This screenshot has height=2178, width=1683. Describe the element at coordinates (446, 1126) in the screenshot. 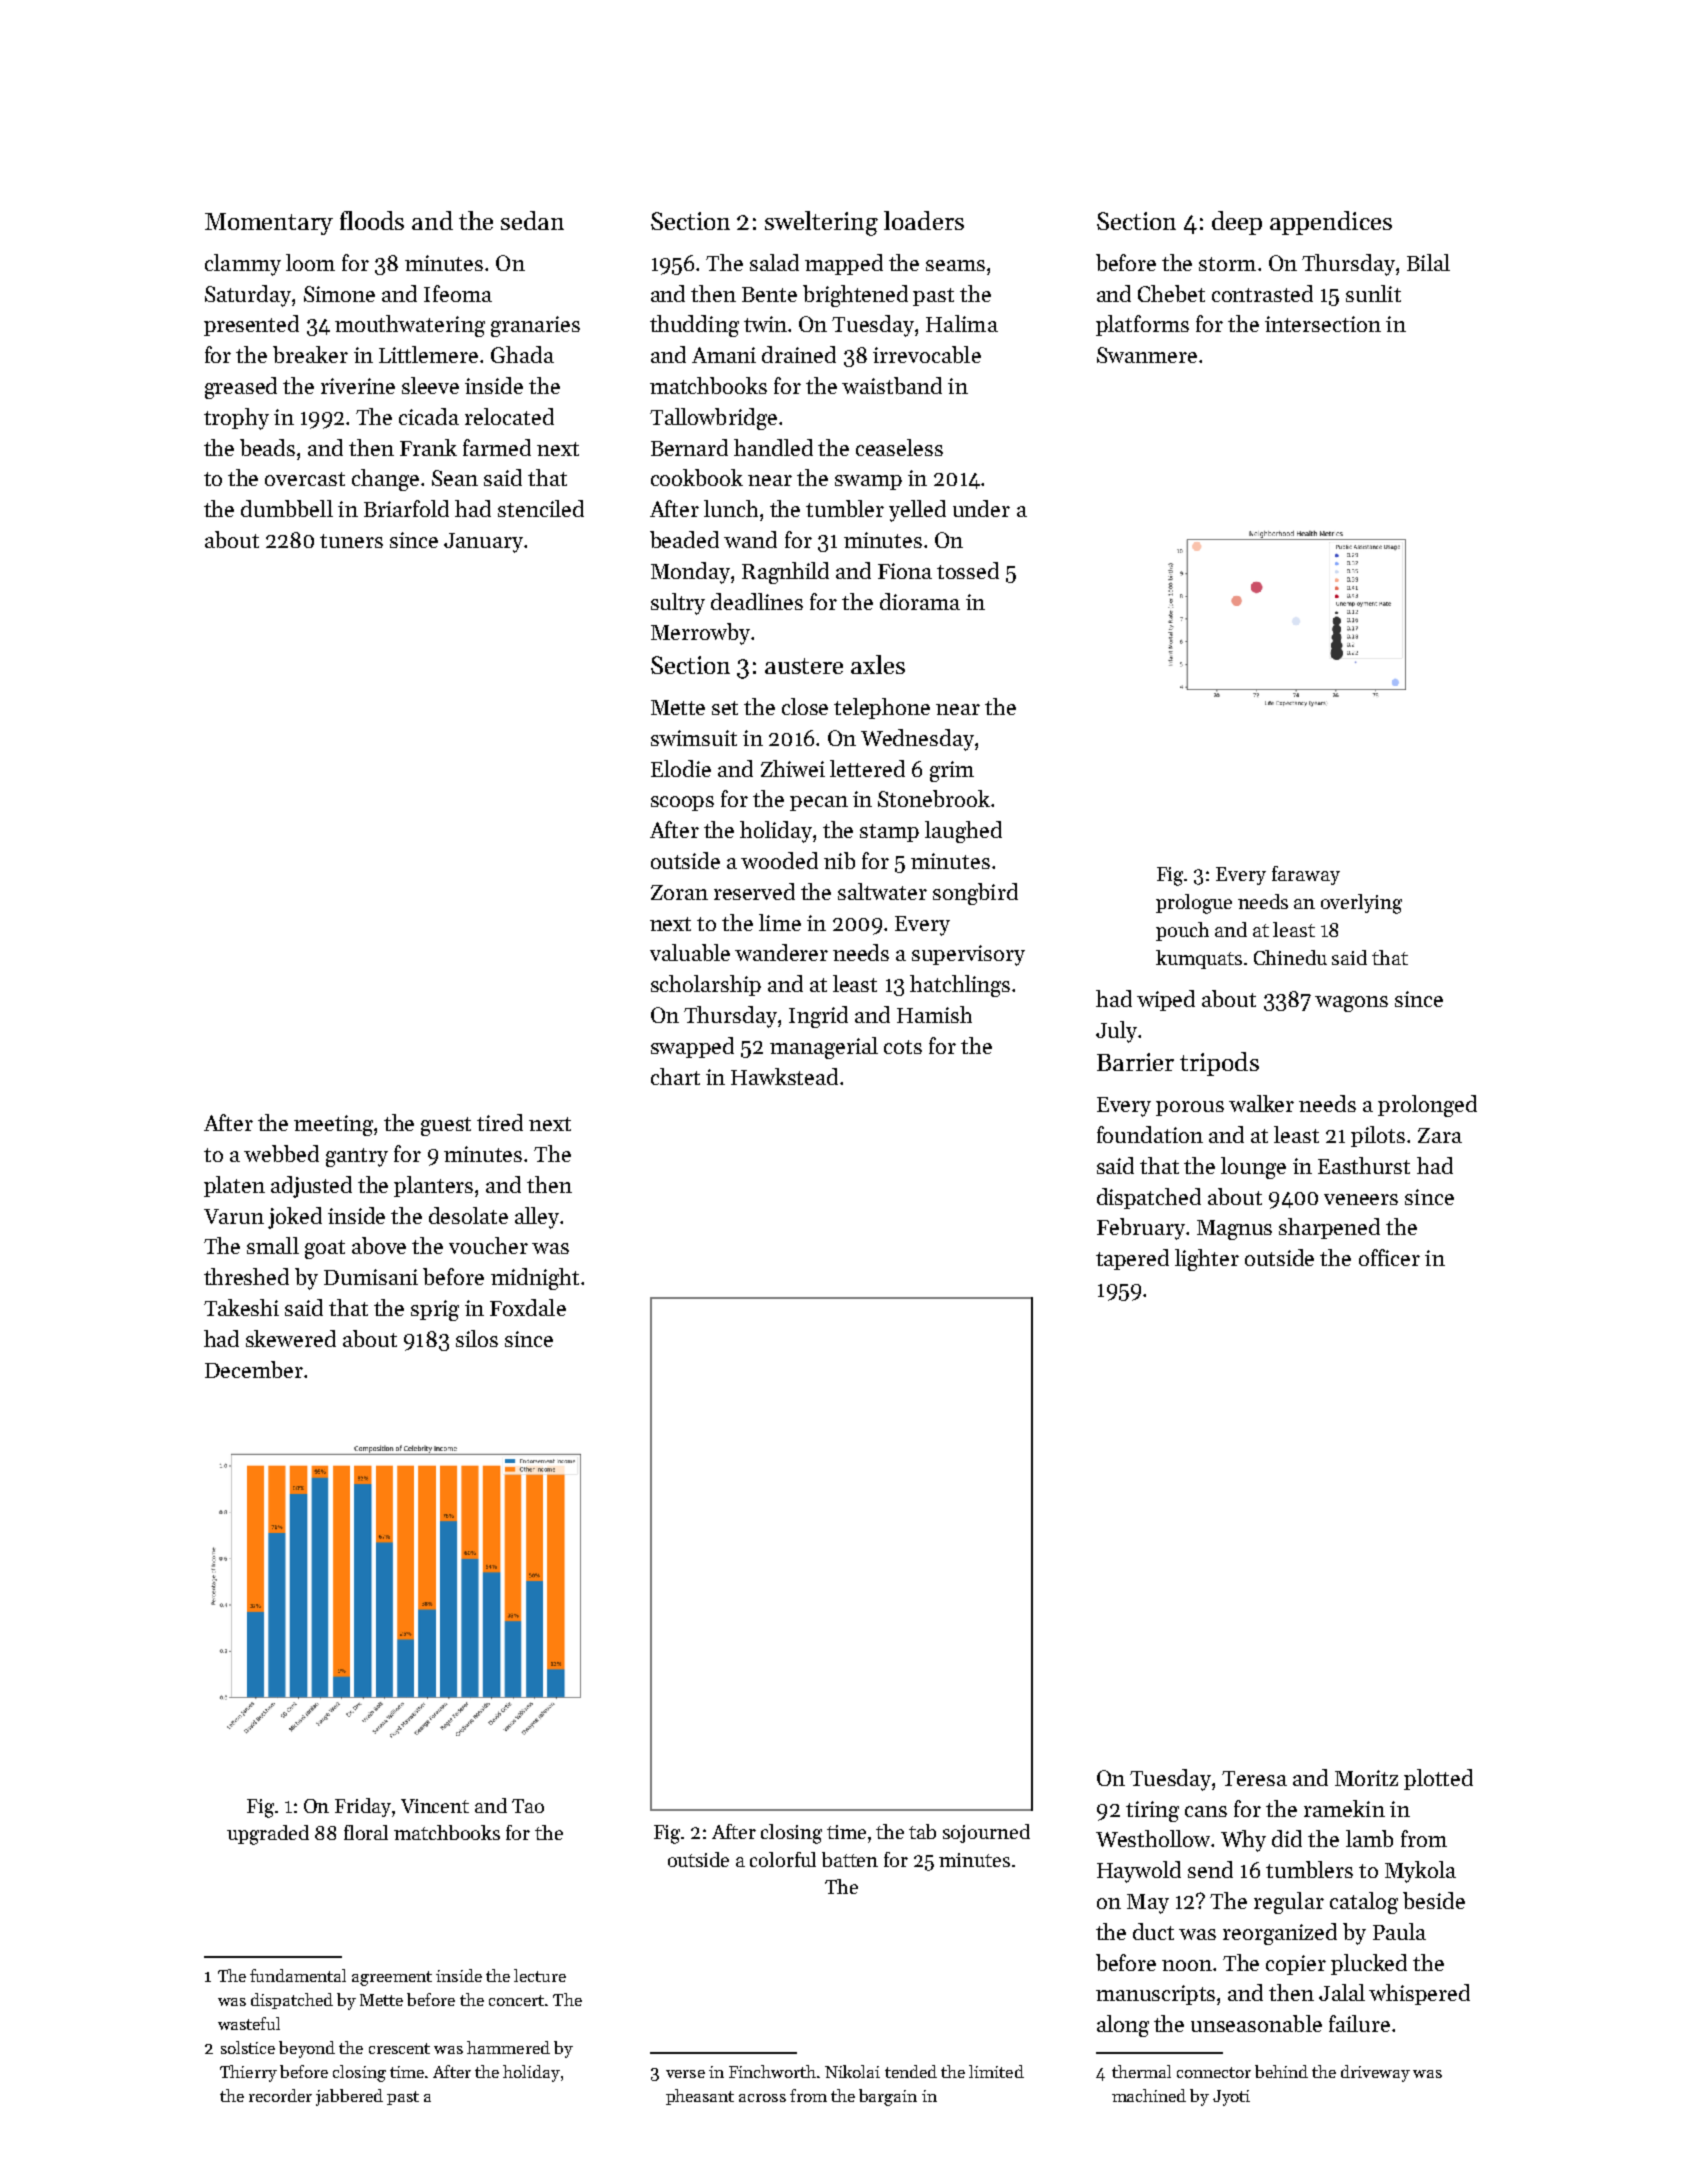

I see `guest` at that location.
